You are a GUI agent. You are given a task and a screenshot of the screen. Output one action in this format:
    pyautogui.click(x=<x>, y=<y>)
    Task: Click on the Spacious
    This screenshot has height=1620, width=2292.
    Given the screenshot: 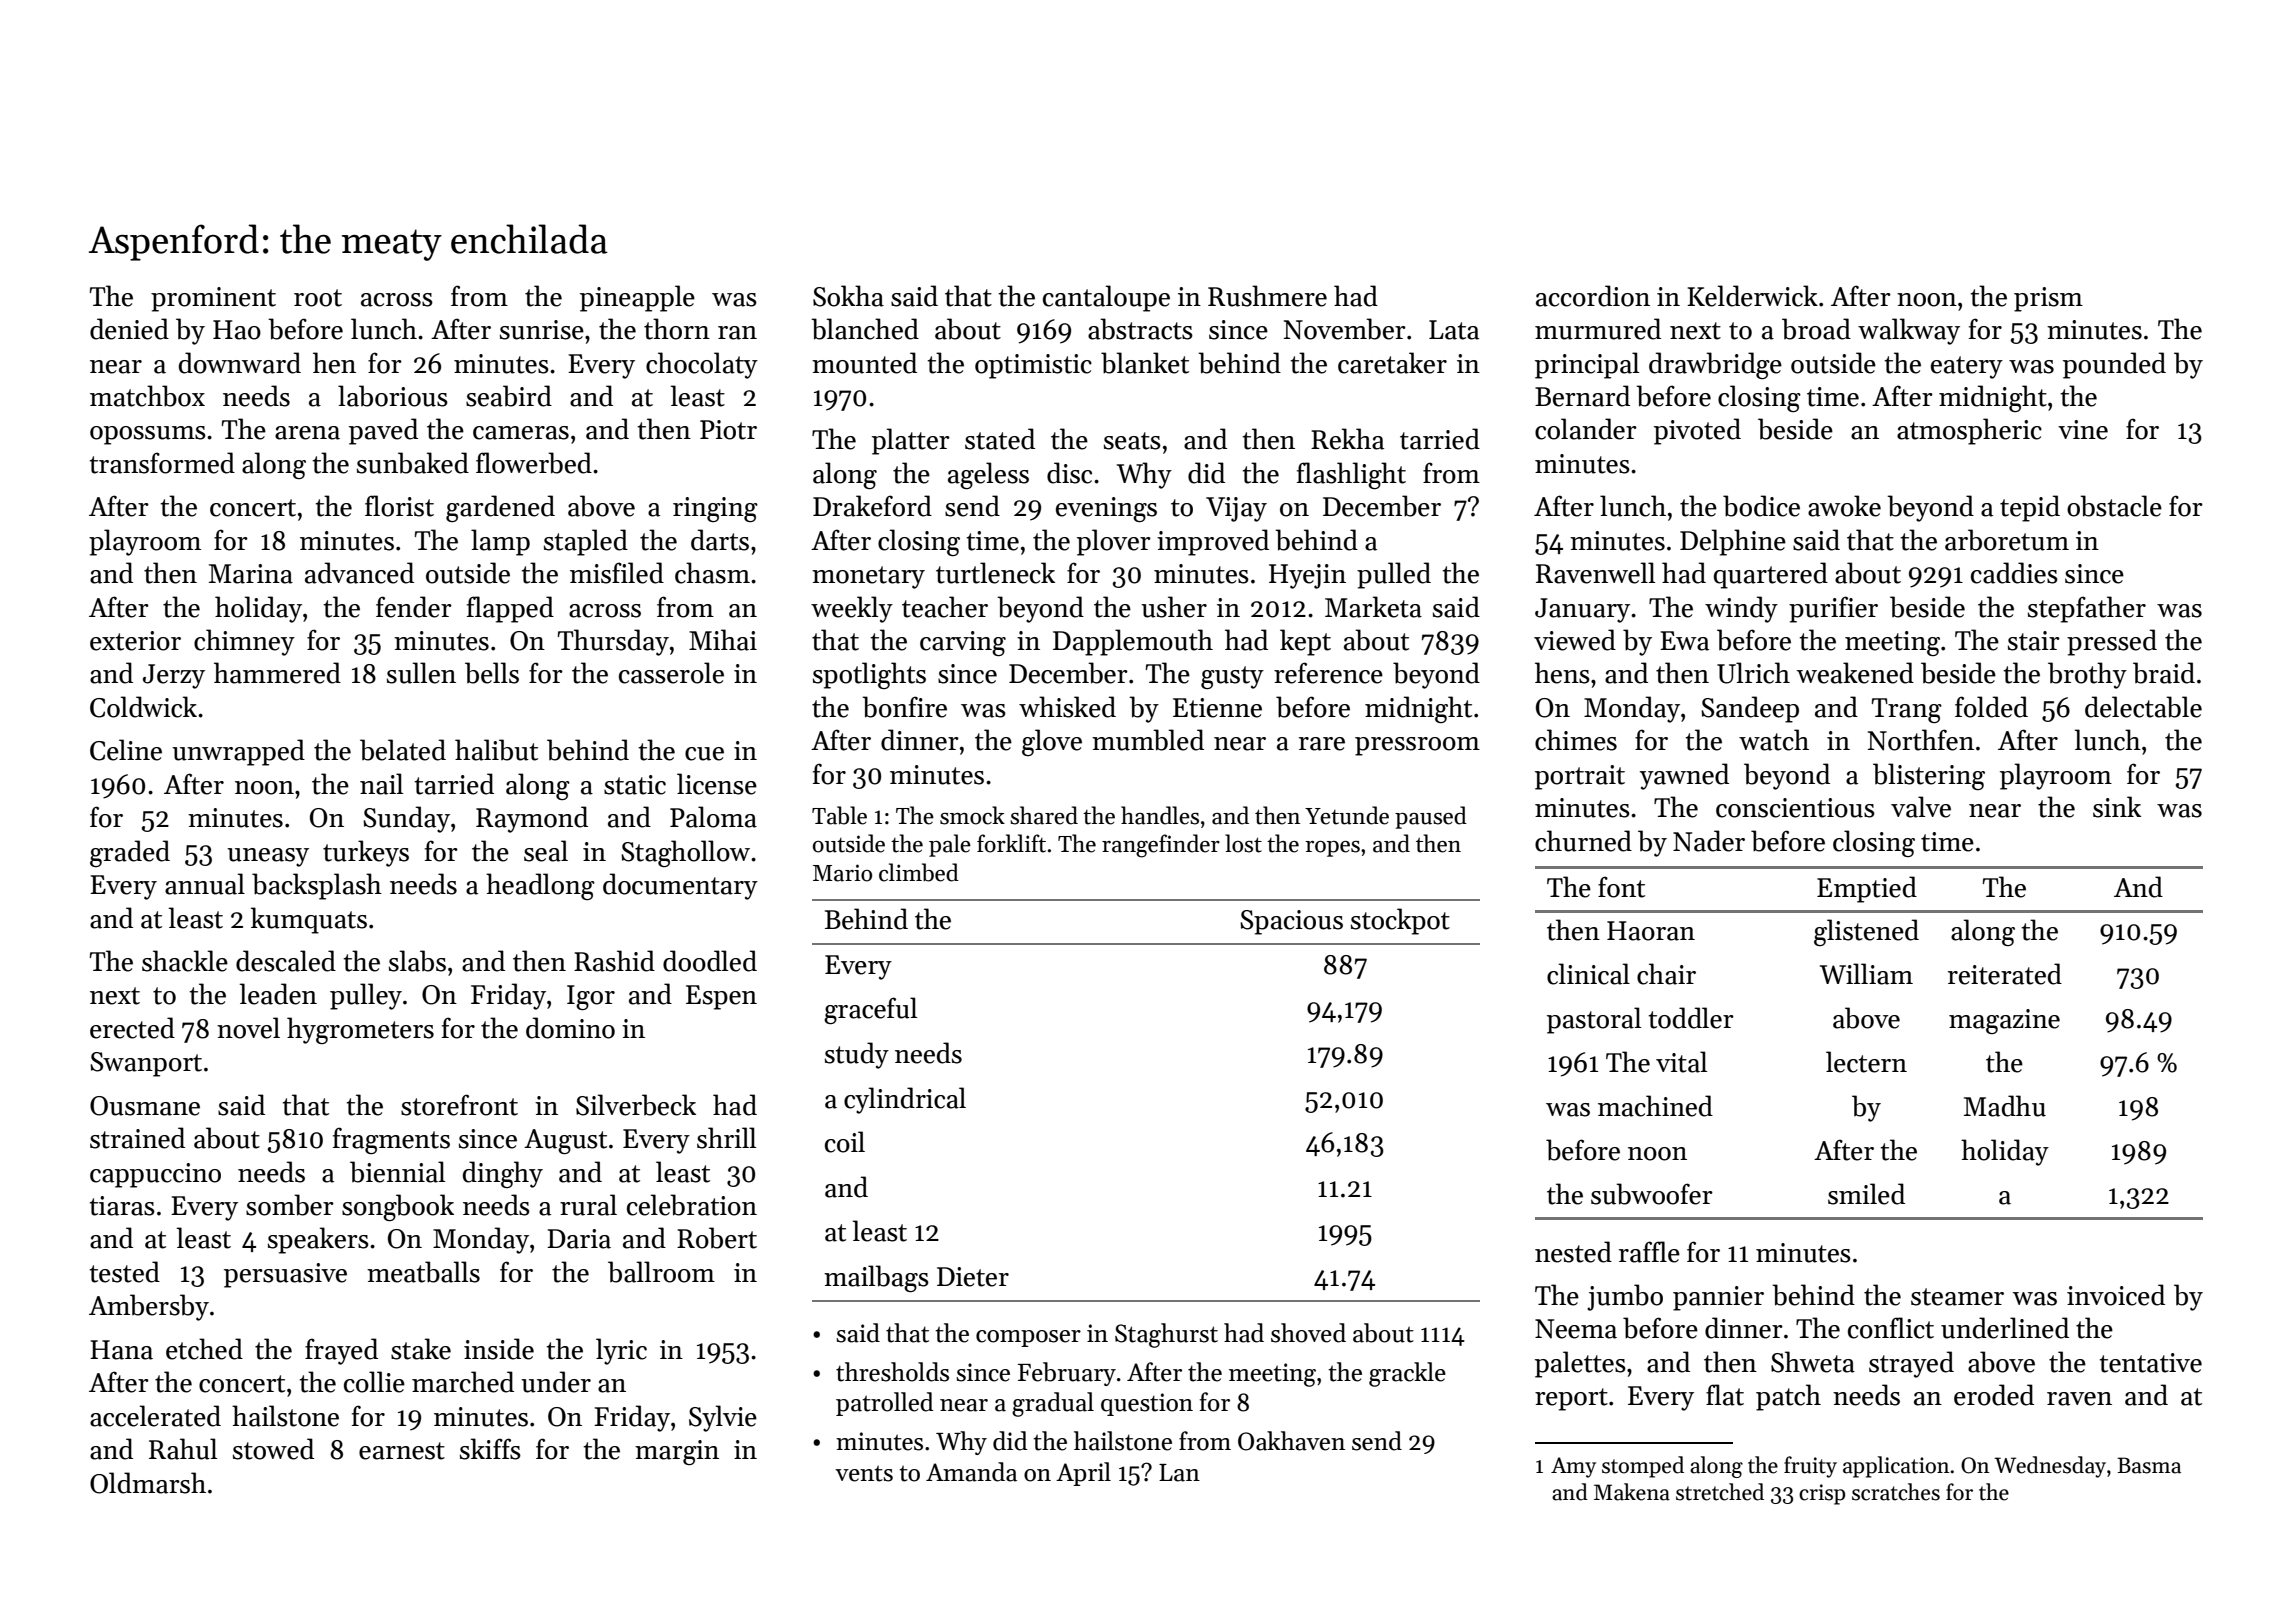 What is the action you would take?
    pyautogui.click(x=1291, y=922)
